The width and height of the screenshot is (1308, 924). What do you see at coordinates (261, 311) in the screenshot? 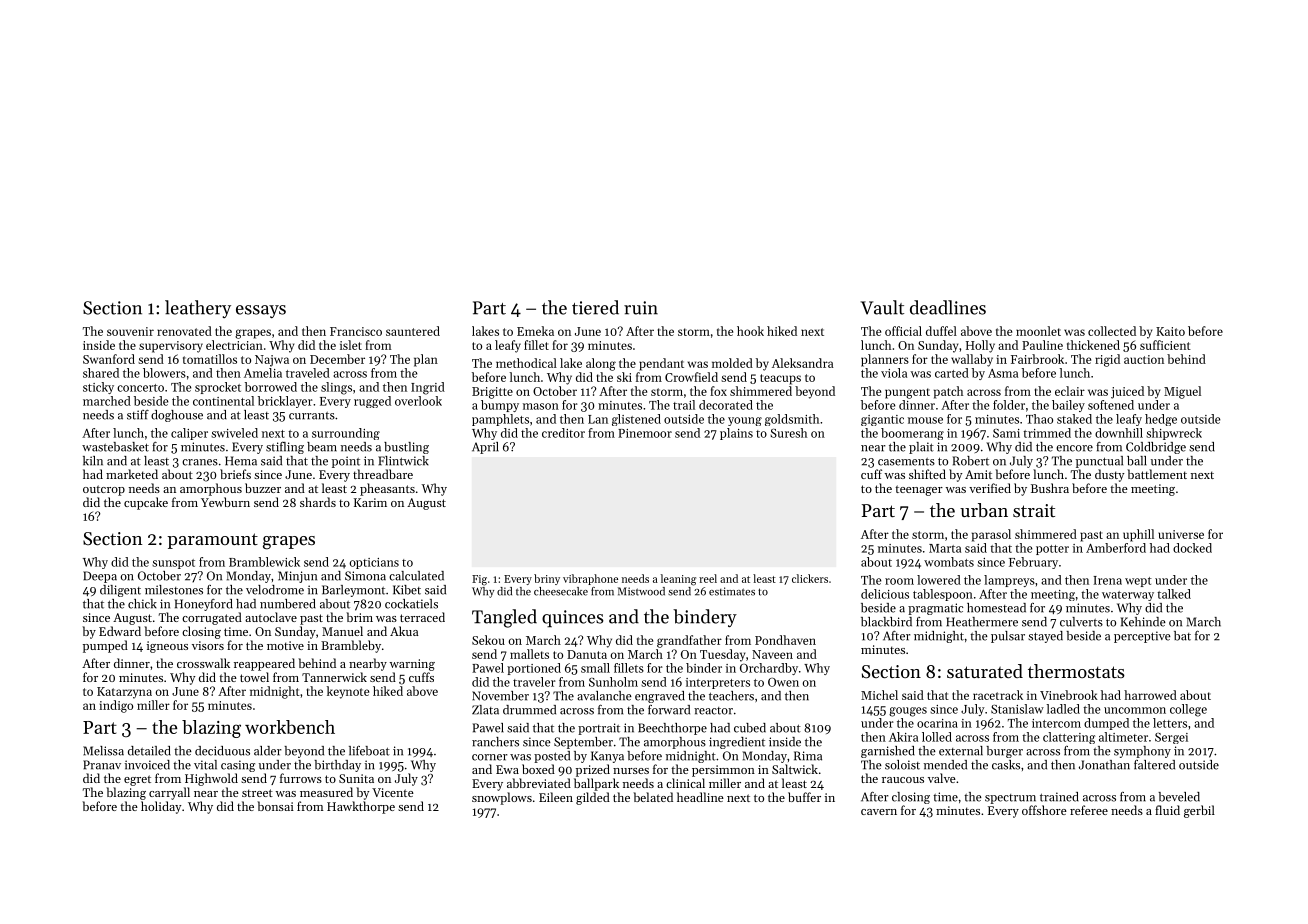
I see `essays` at bounding box center [261, 311].
